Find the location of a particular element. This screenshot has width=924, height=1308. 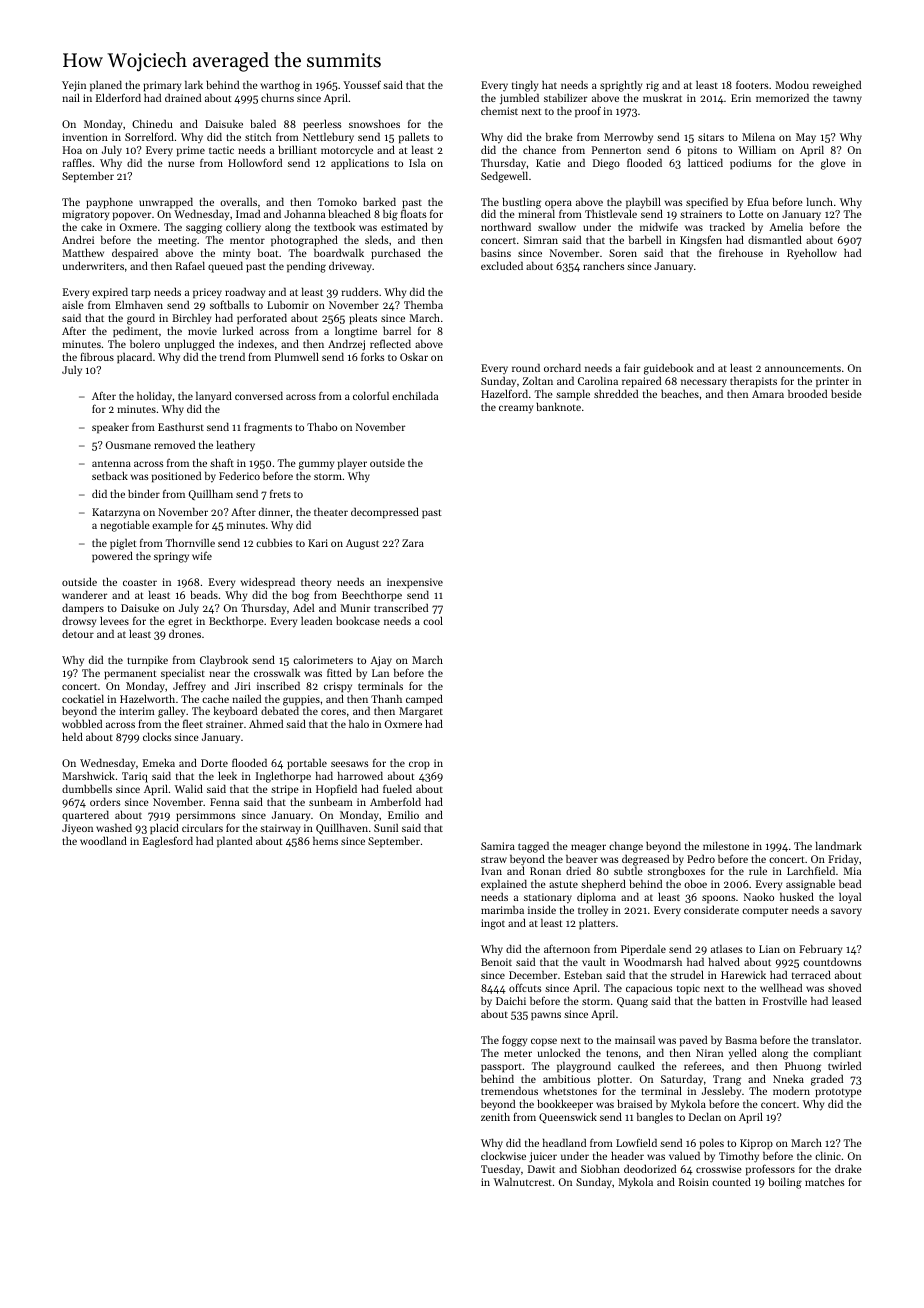

Tuesday is located at coordinates (500, 1170).
